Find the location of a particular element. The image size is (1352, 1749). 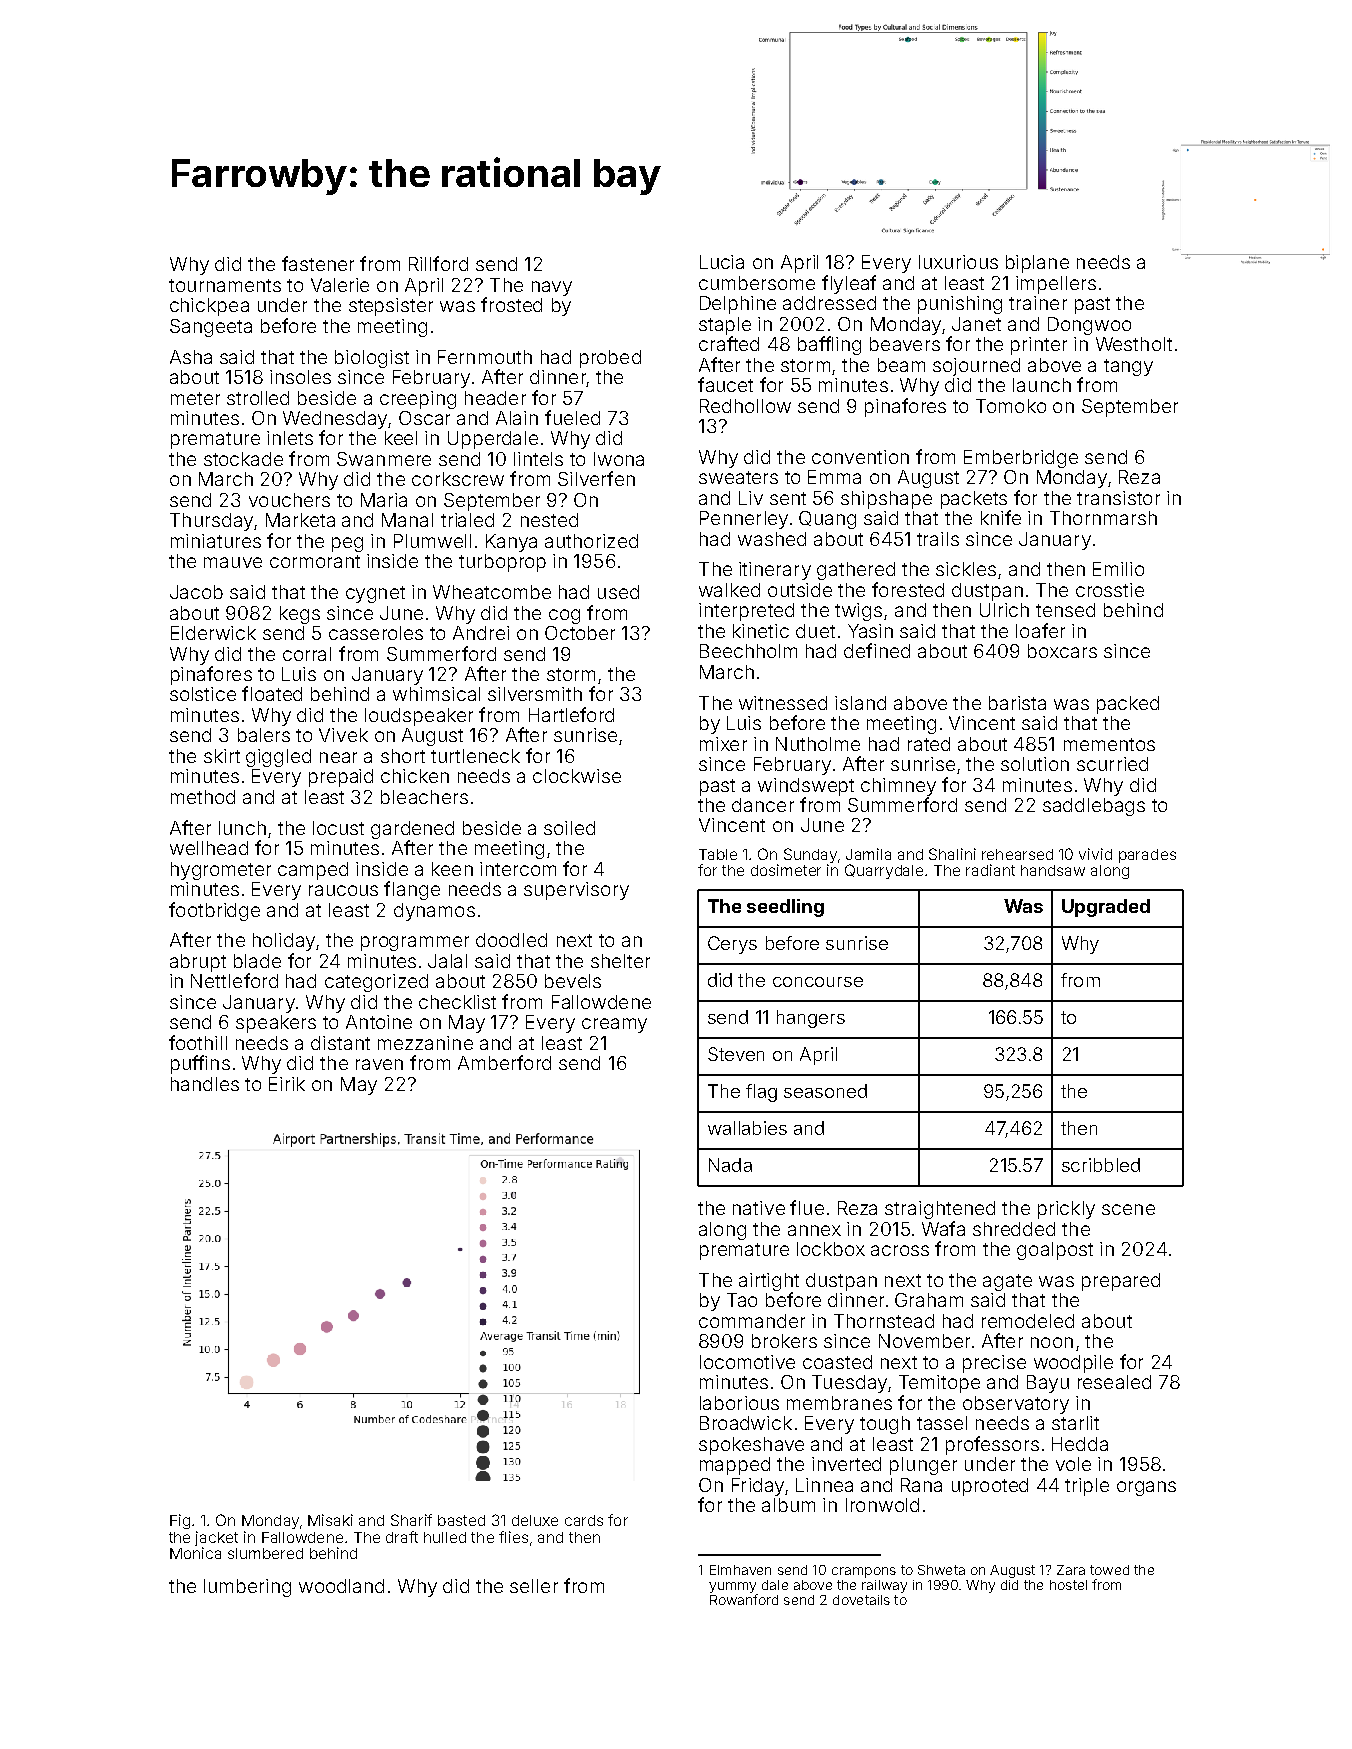

sickles is located at coordinates (966, 569).
